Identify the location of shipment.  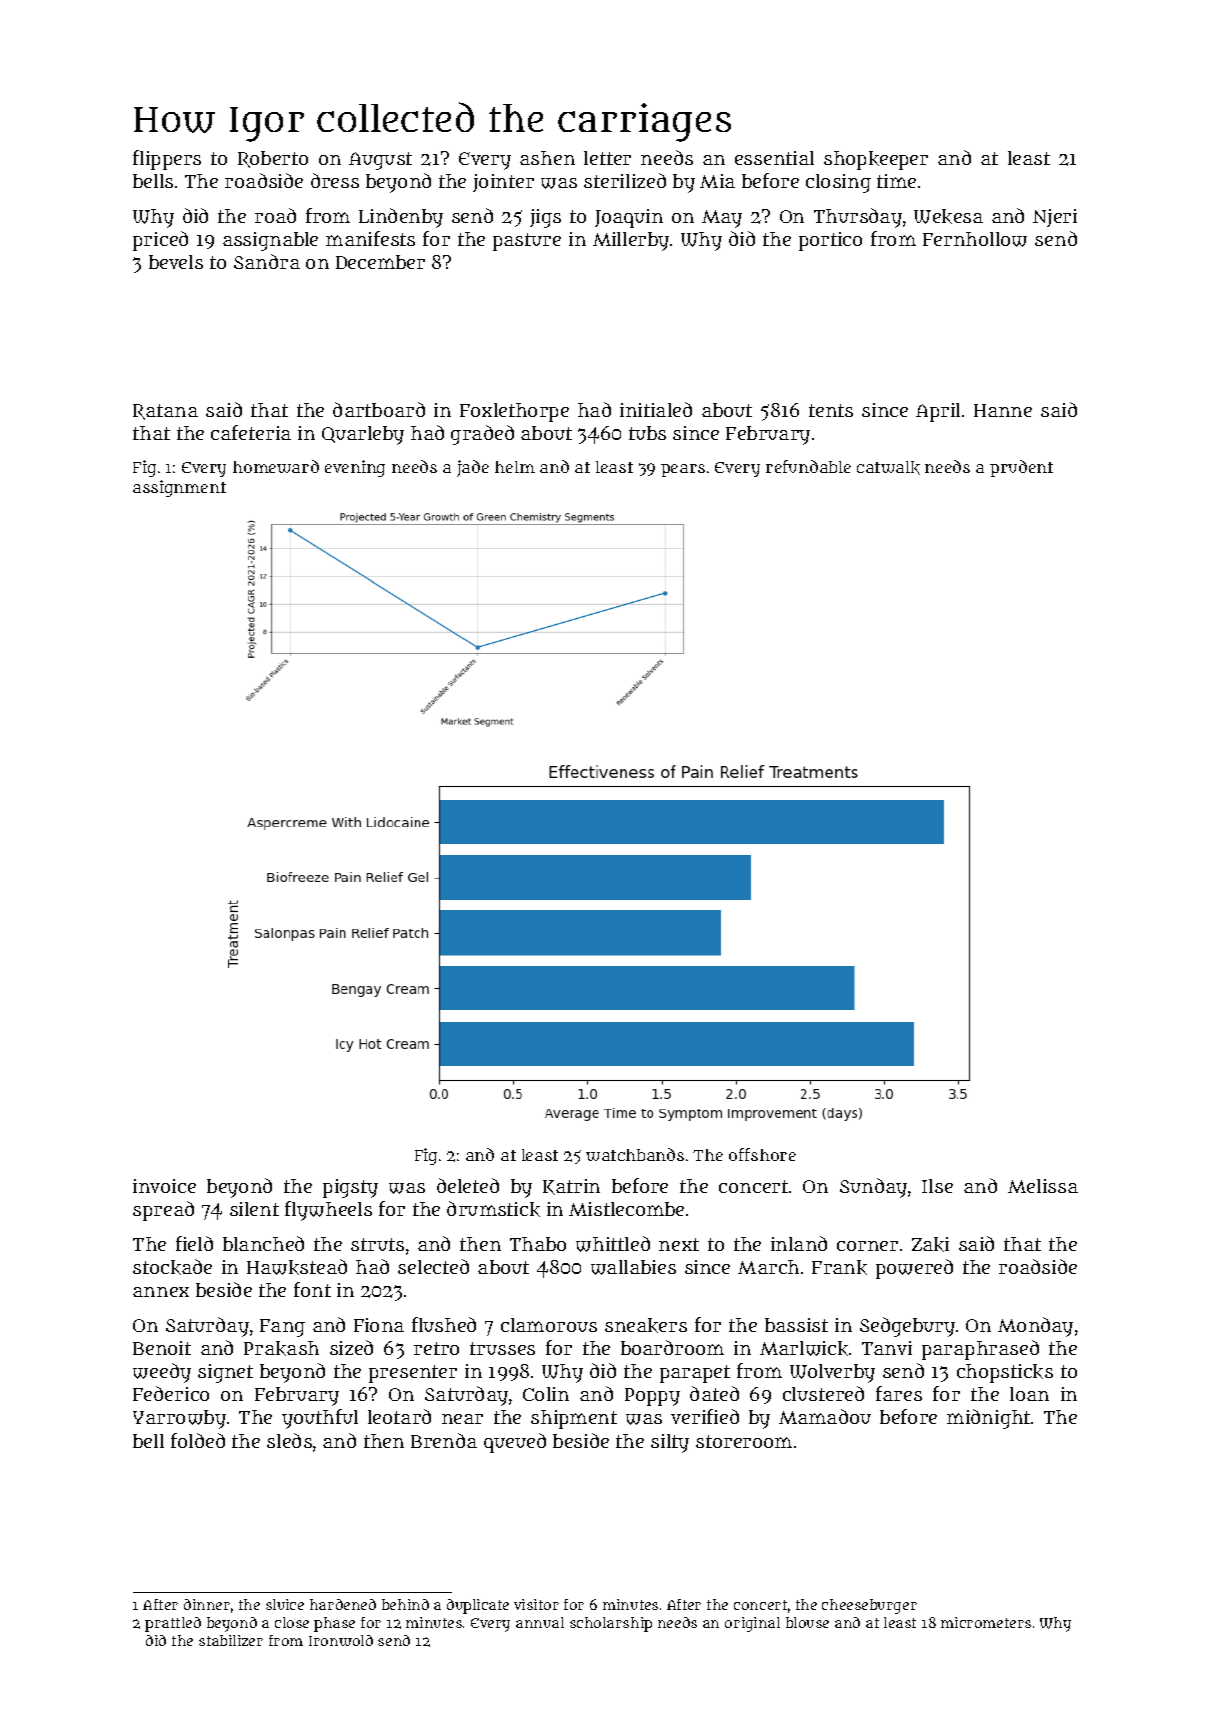
(574, 1419).
